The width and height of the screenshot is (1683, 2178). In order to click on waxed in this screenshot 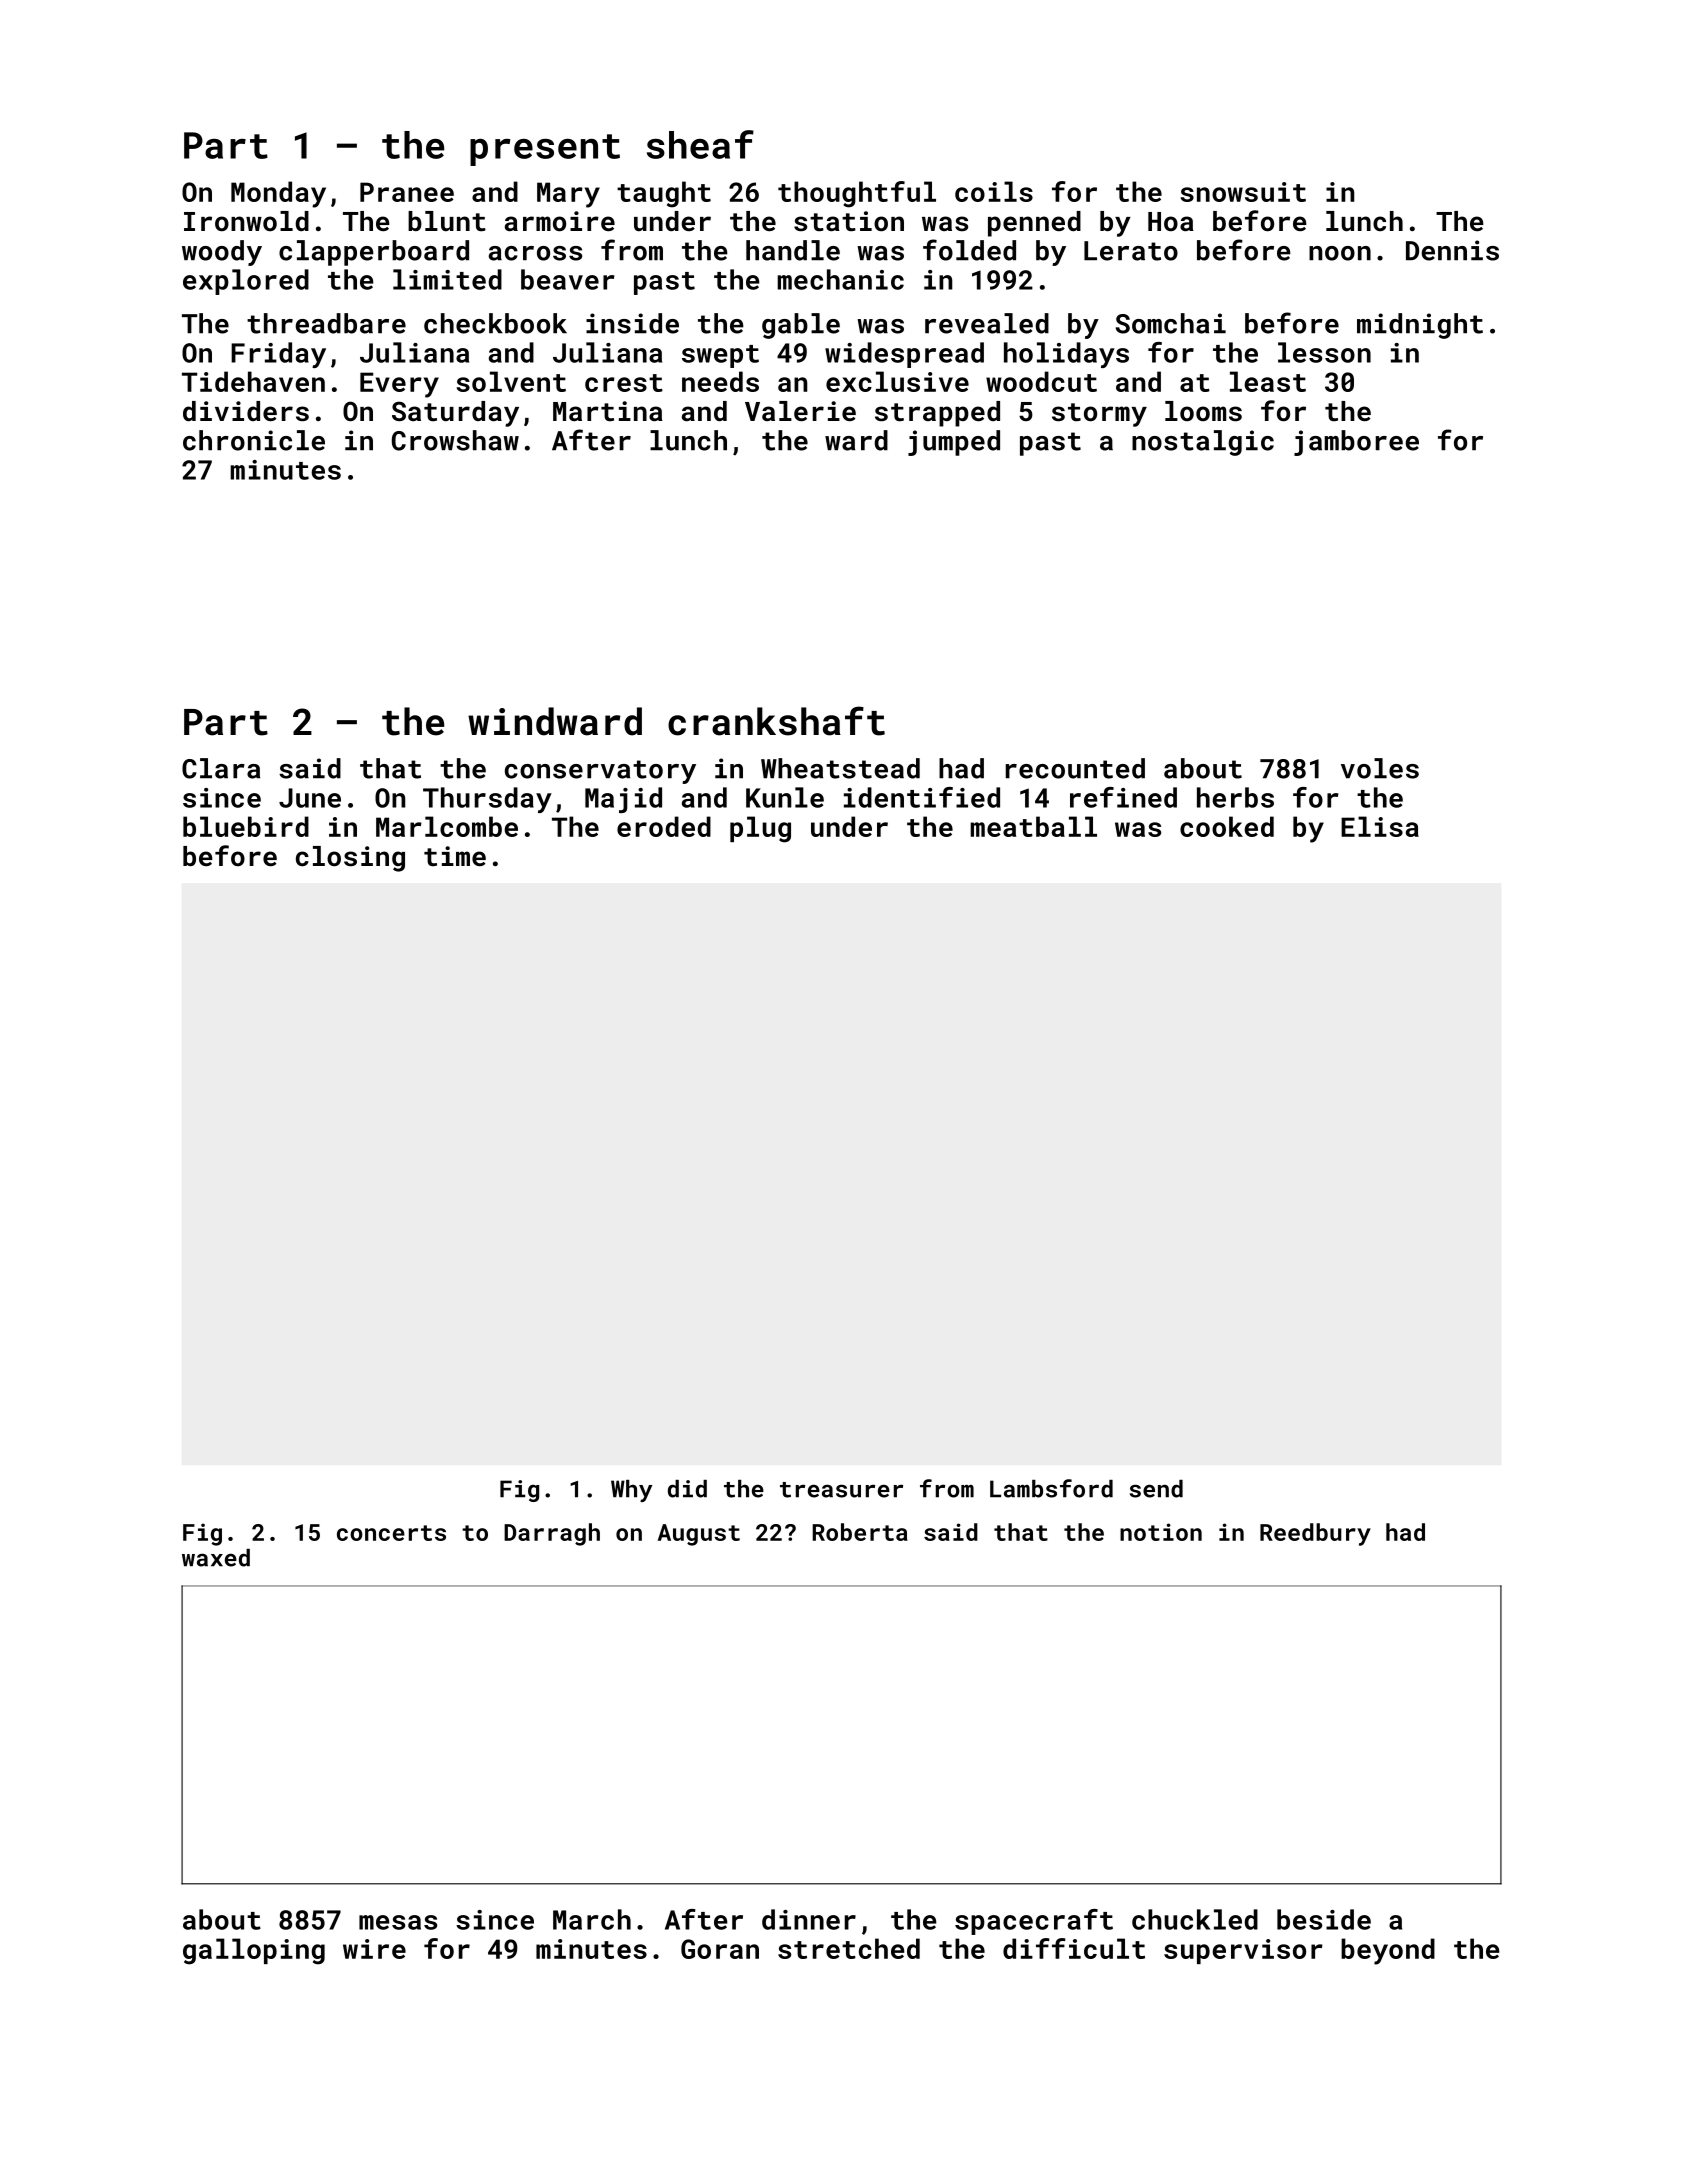, I will do `click(216, 1558)`.
